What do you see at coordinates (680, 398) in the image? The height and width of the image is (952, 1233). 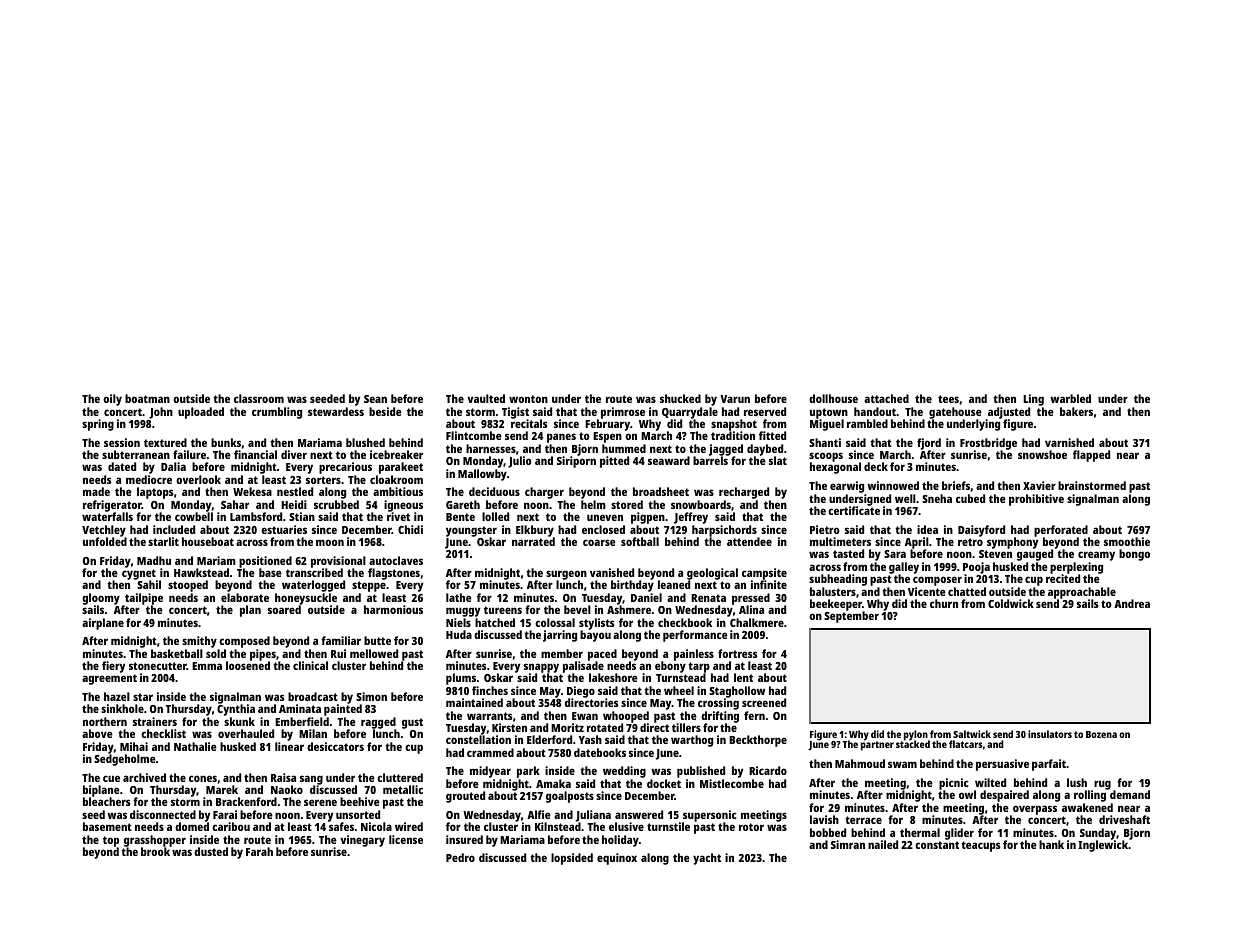 I see `shucked` at bounding box center [680, 398].
